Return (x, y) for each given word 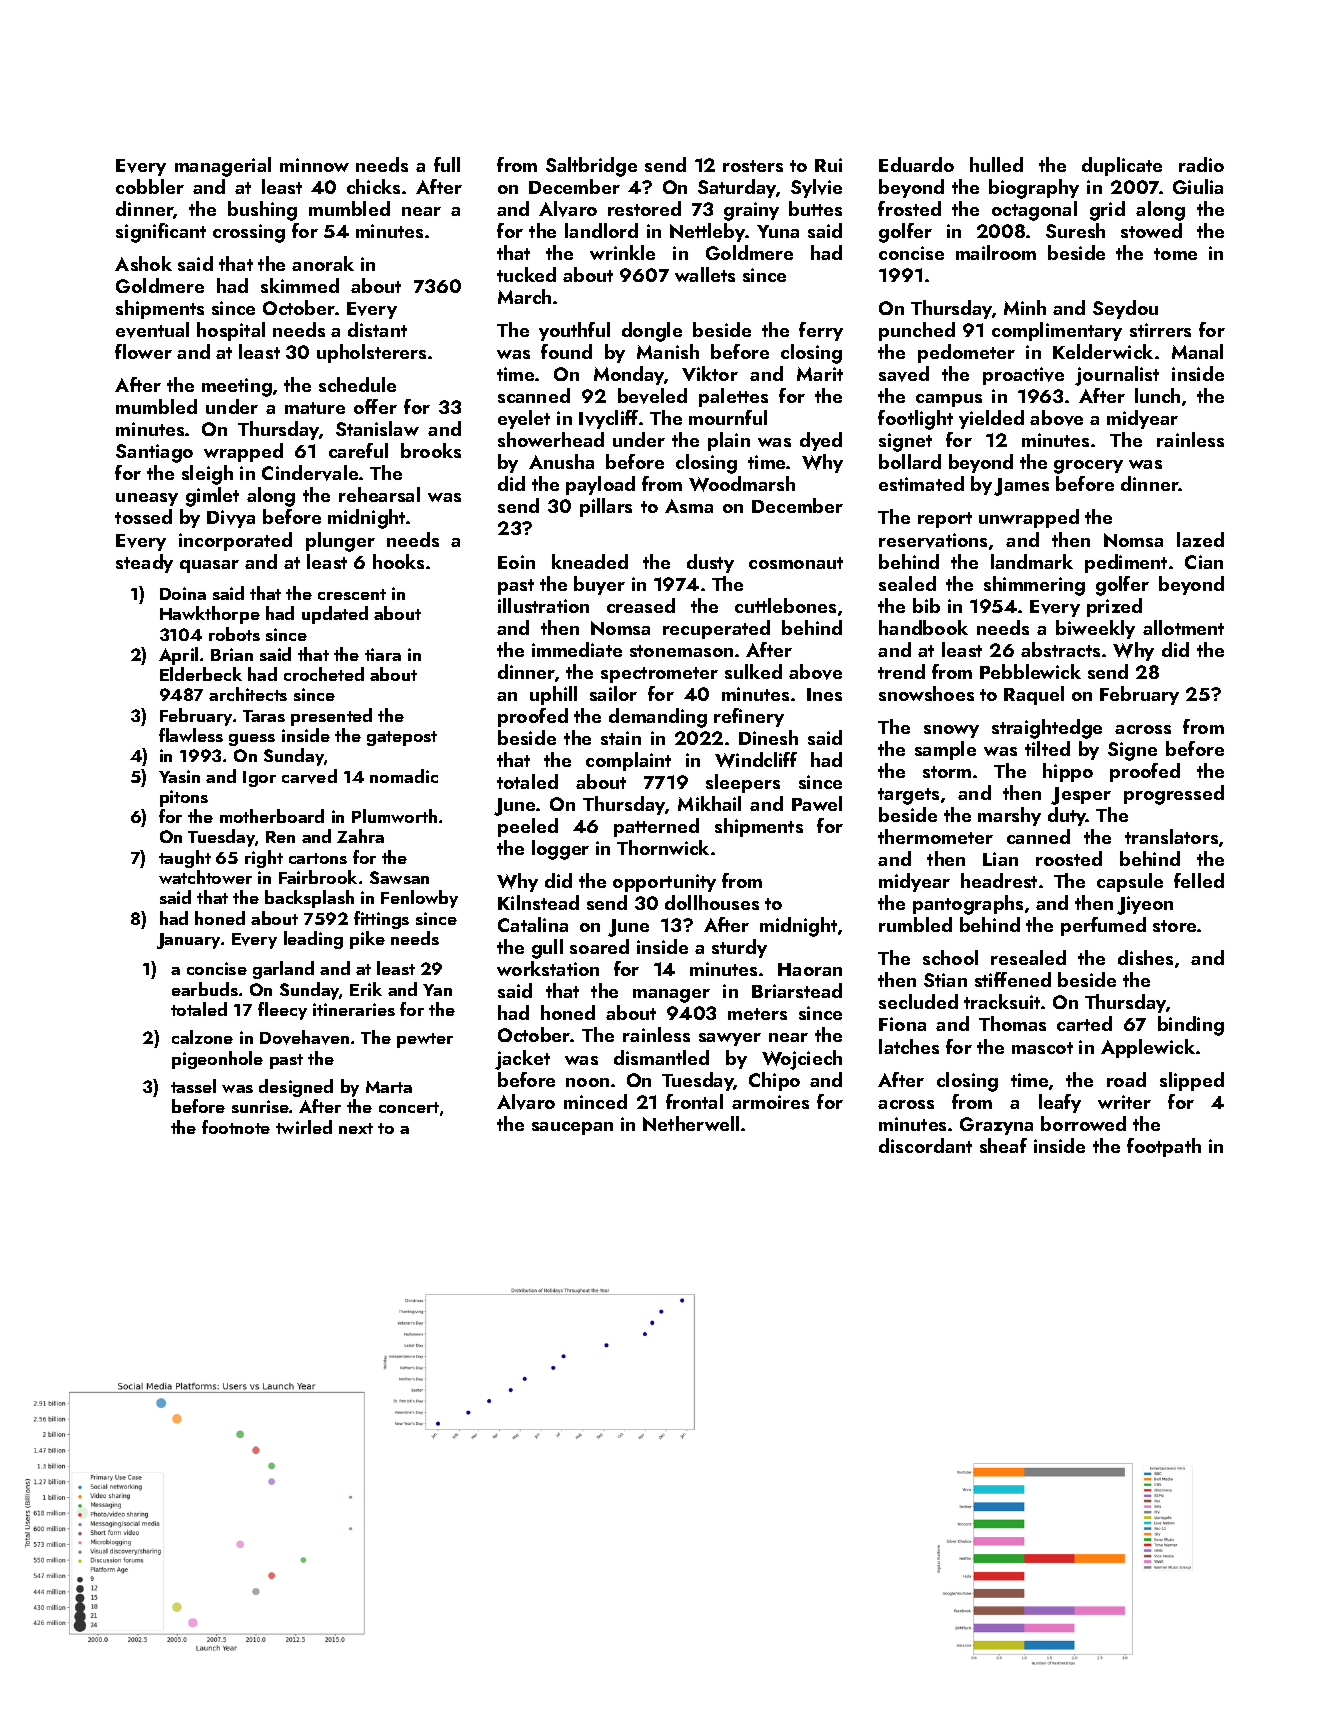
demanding (658, 718)
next (356, 1128)
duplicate (1122, 166)
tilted (1047, 748)
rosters (753, 166)
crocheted (324, 674)
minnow (314, 165)
